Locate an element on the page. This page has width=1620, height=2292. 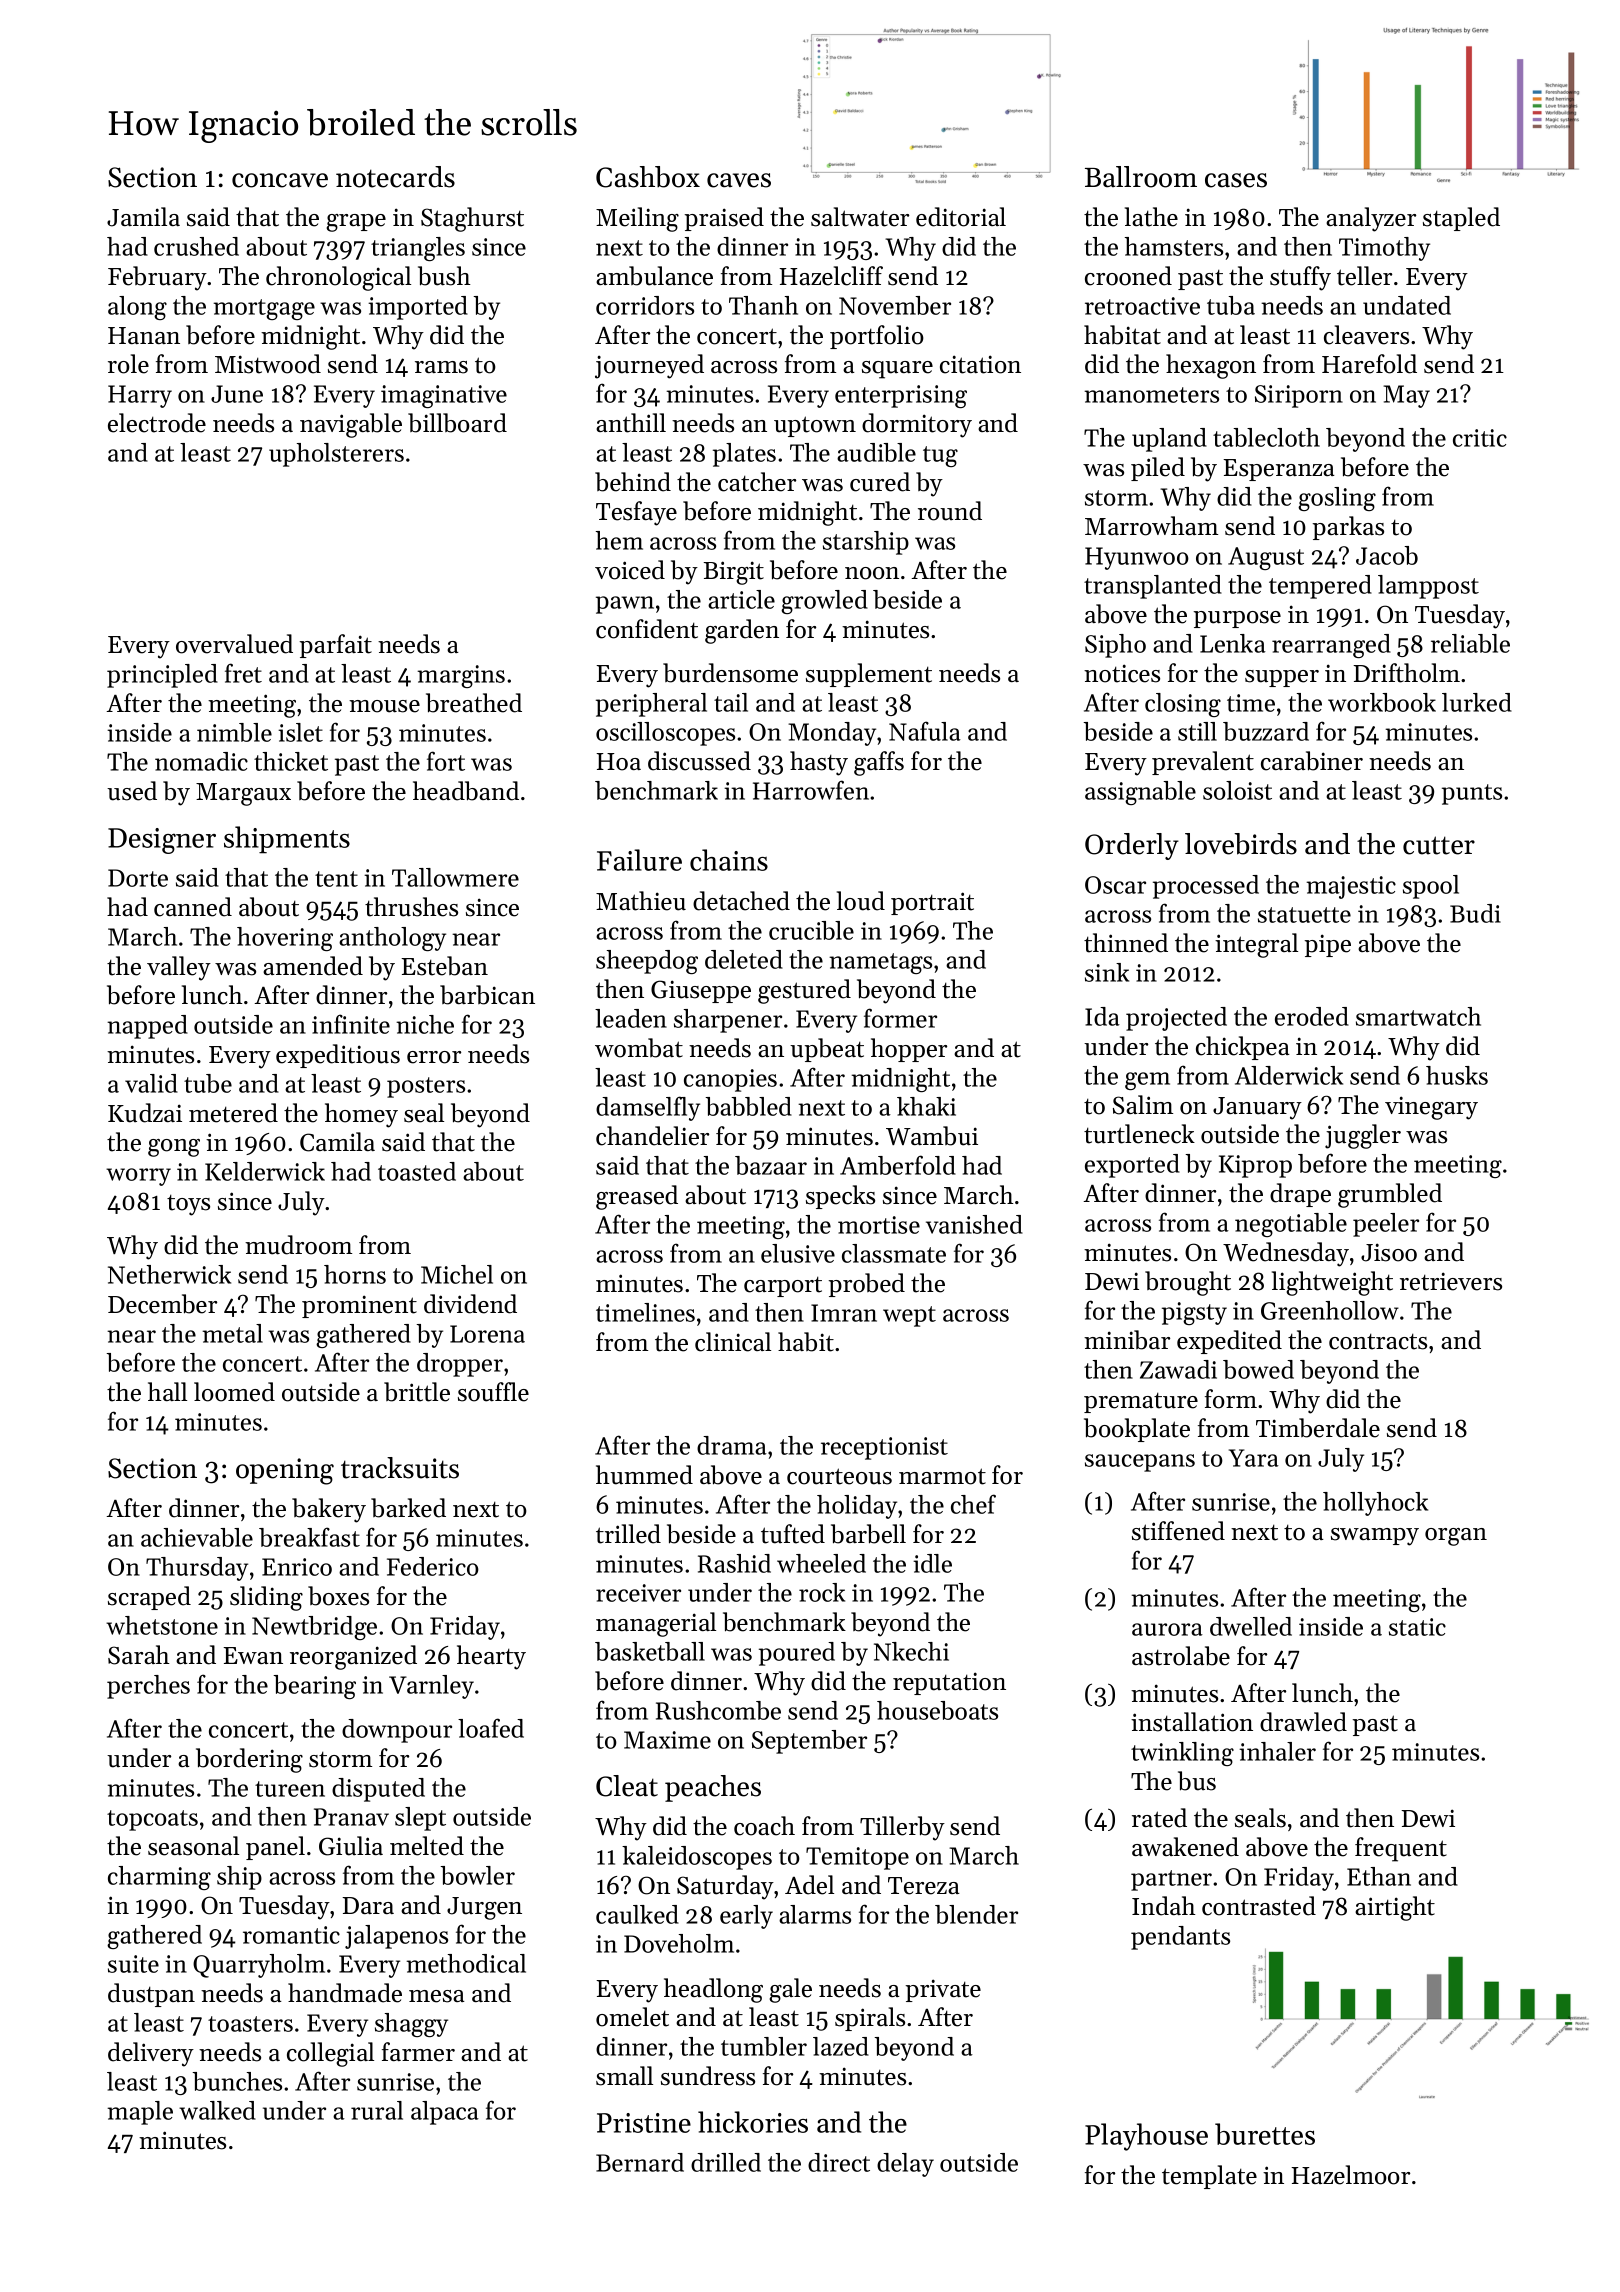
clinical is located at coordinates (733, 1342).
